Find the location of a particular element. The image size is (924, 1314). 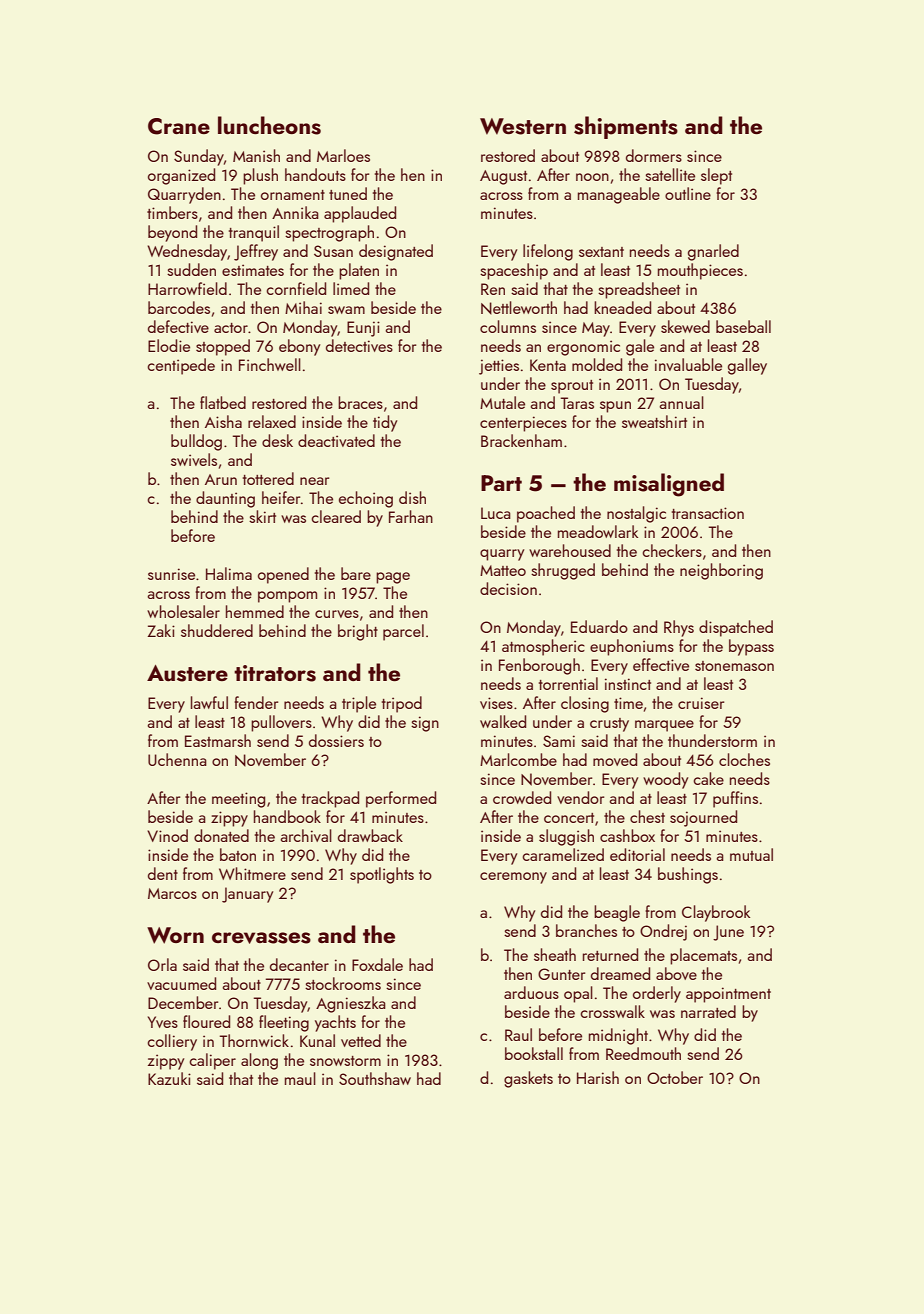

Kazuki is located at coordinates (169, 1078).
